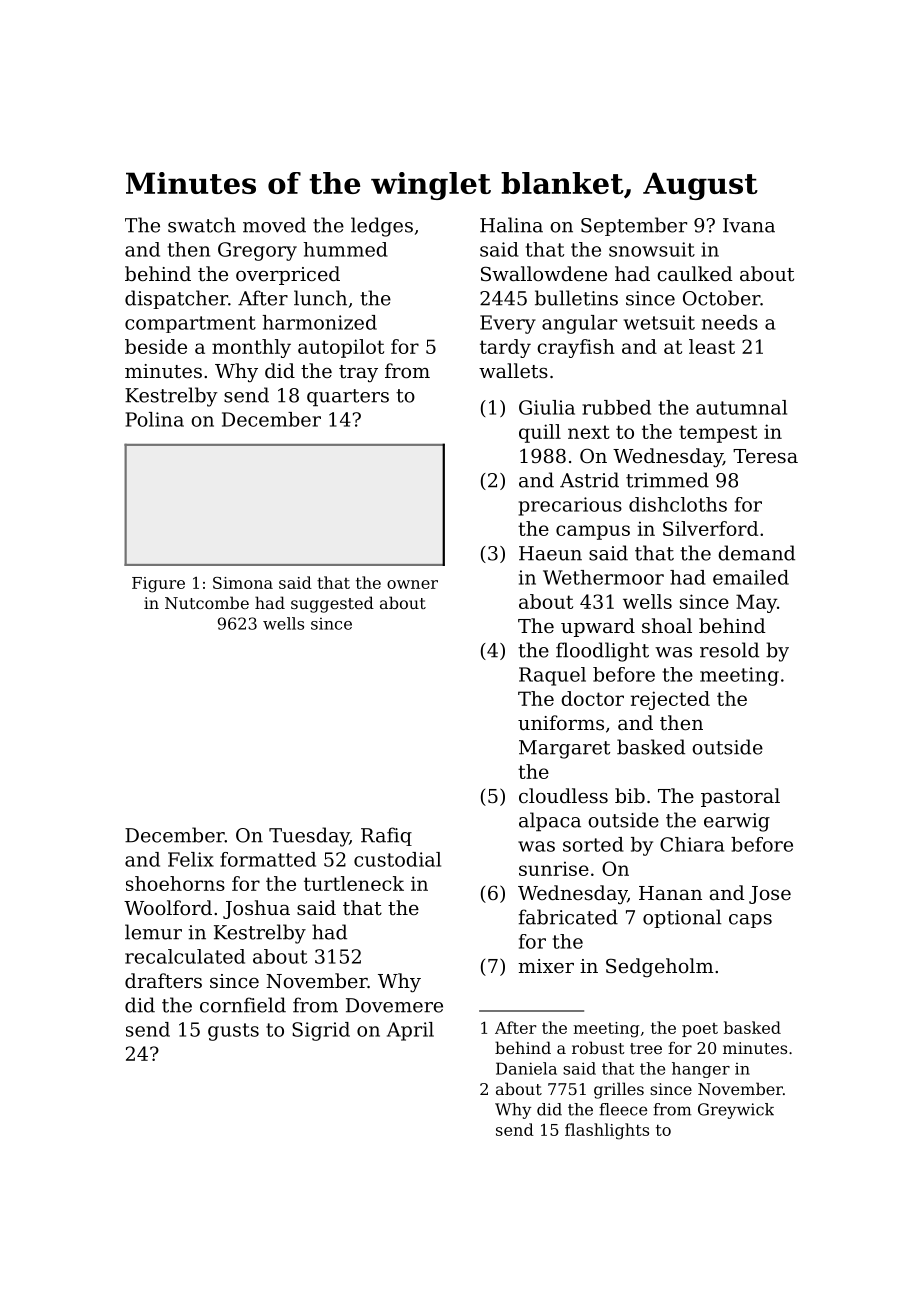 Image resolution: width=924 pixels, height=1311 pixels. Describe the element at coordinates (511, 225) in the image. I see `Halina` at that location.
